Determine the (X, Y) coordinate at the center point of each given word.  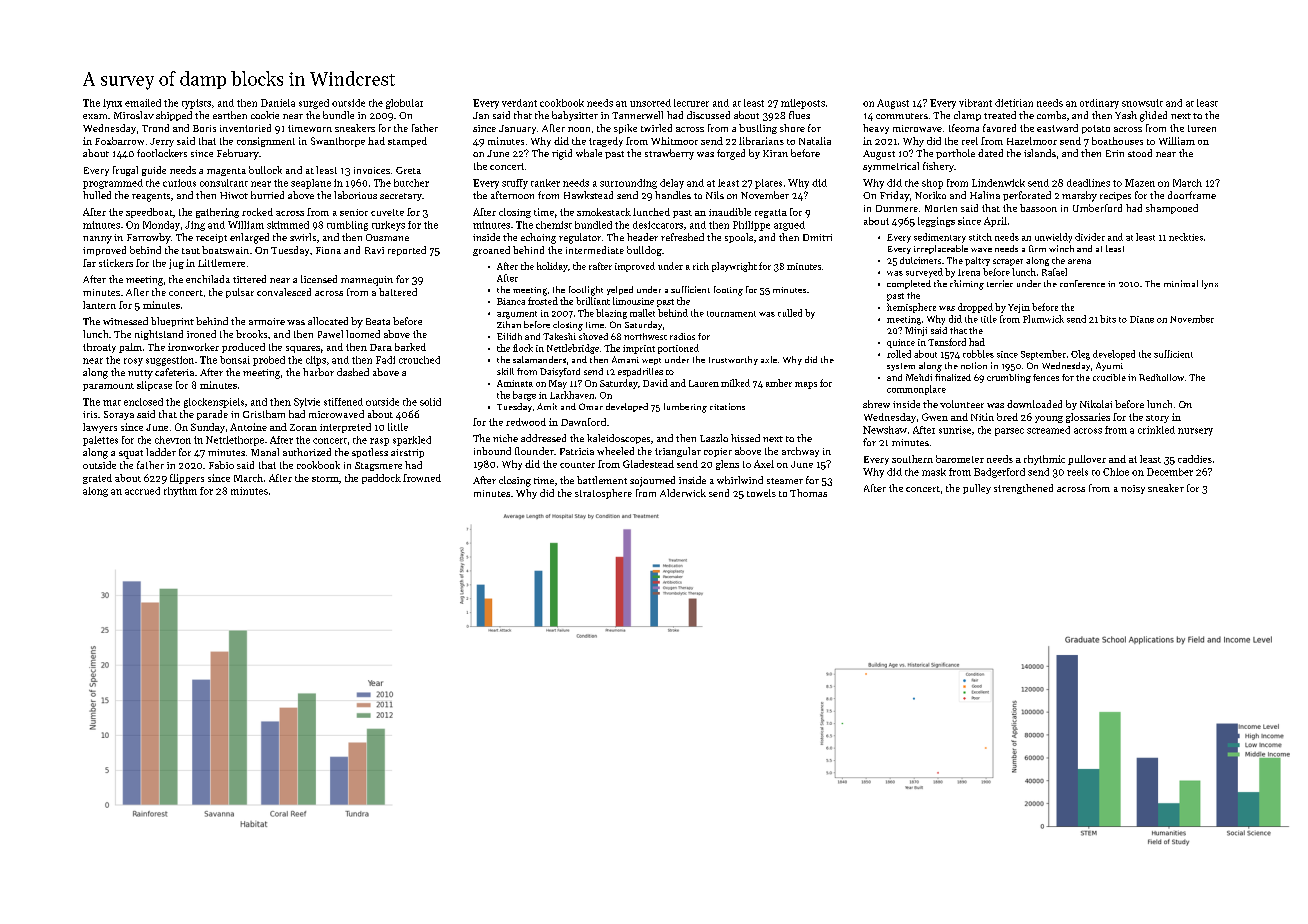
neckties (1186, 237)
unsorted (650, 103)
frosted (543, 301)
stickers (116, 263)
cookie (265, 115)
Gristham (264, 414)
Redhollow (1161, 377)
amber (779, 383)
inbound (492, 451)
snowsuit (1142, 103)
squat (131, 454)
